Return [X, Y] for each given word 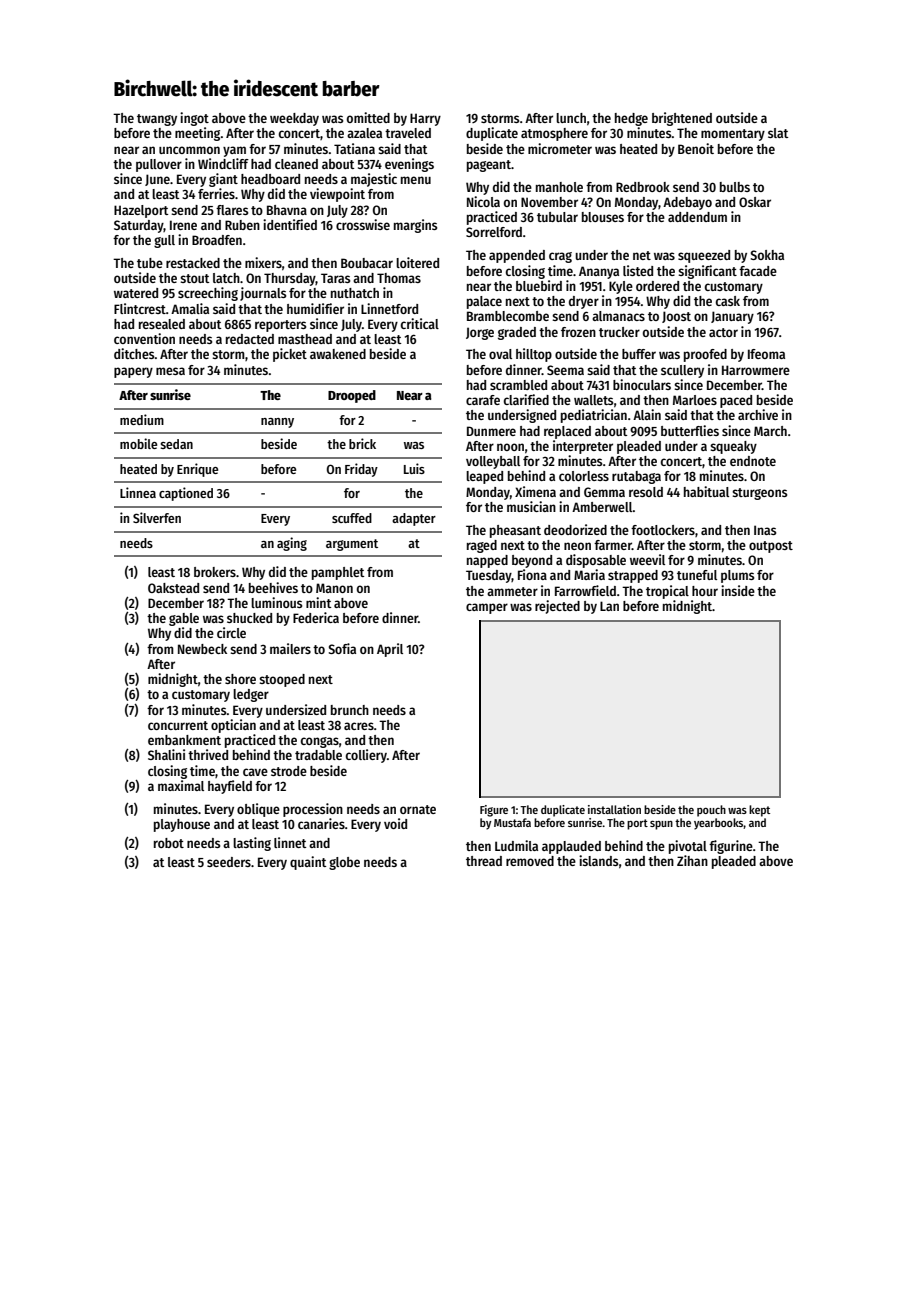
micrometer [560, 148]
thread [484, 861]
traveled [408, 133]
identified [290, 224]
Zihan [692, 860]
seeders [229, 862]
